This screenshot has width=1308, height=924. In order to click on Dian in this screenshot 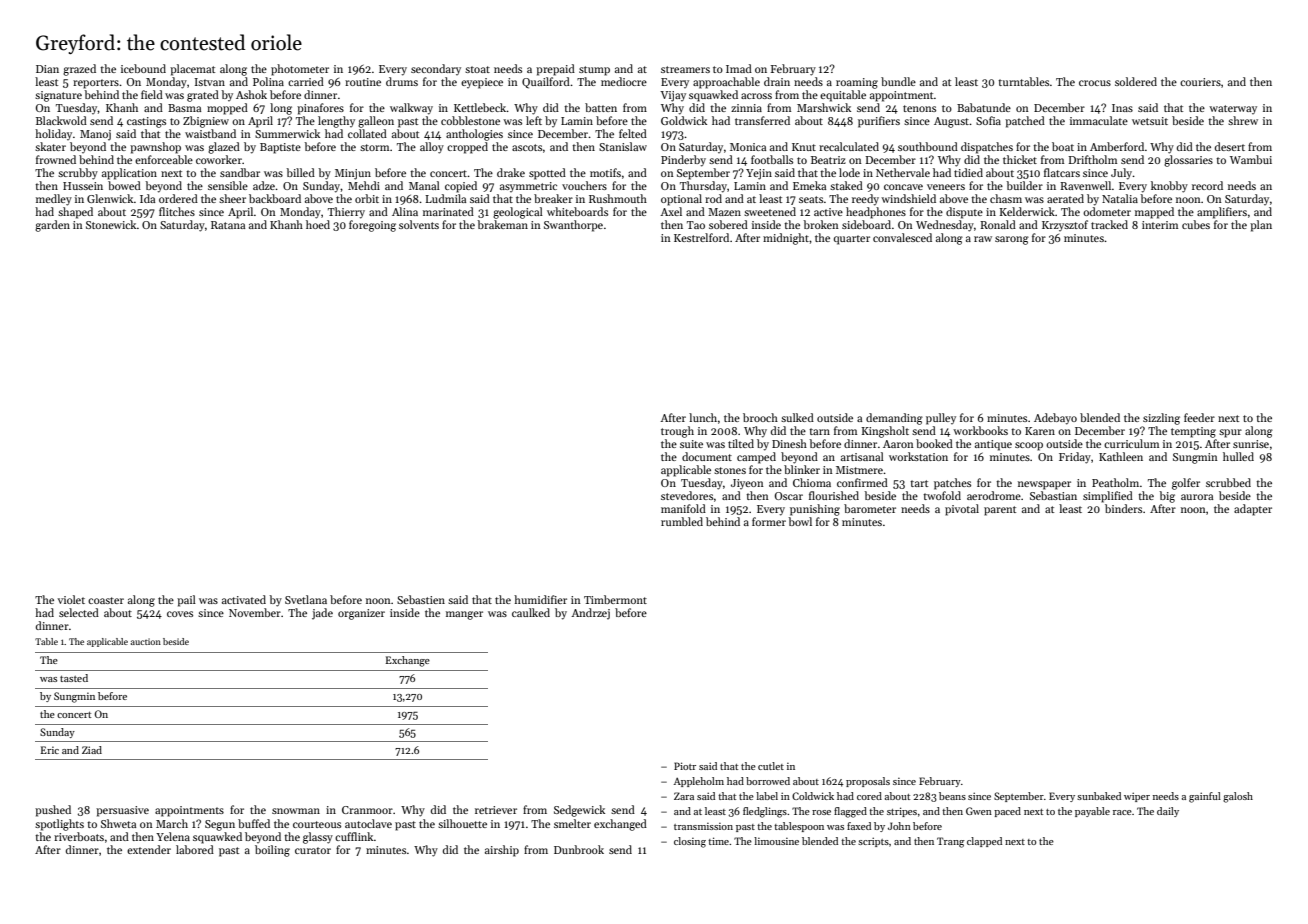, I will do `click(47, 69)`.
